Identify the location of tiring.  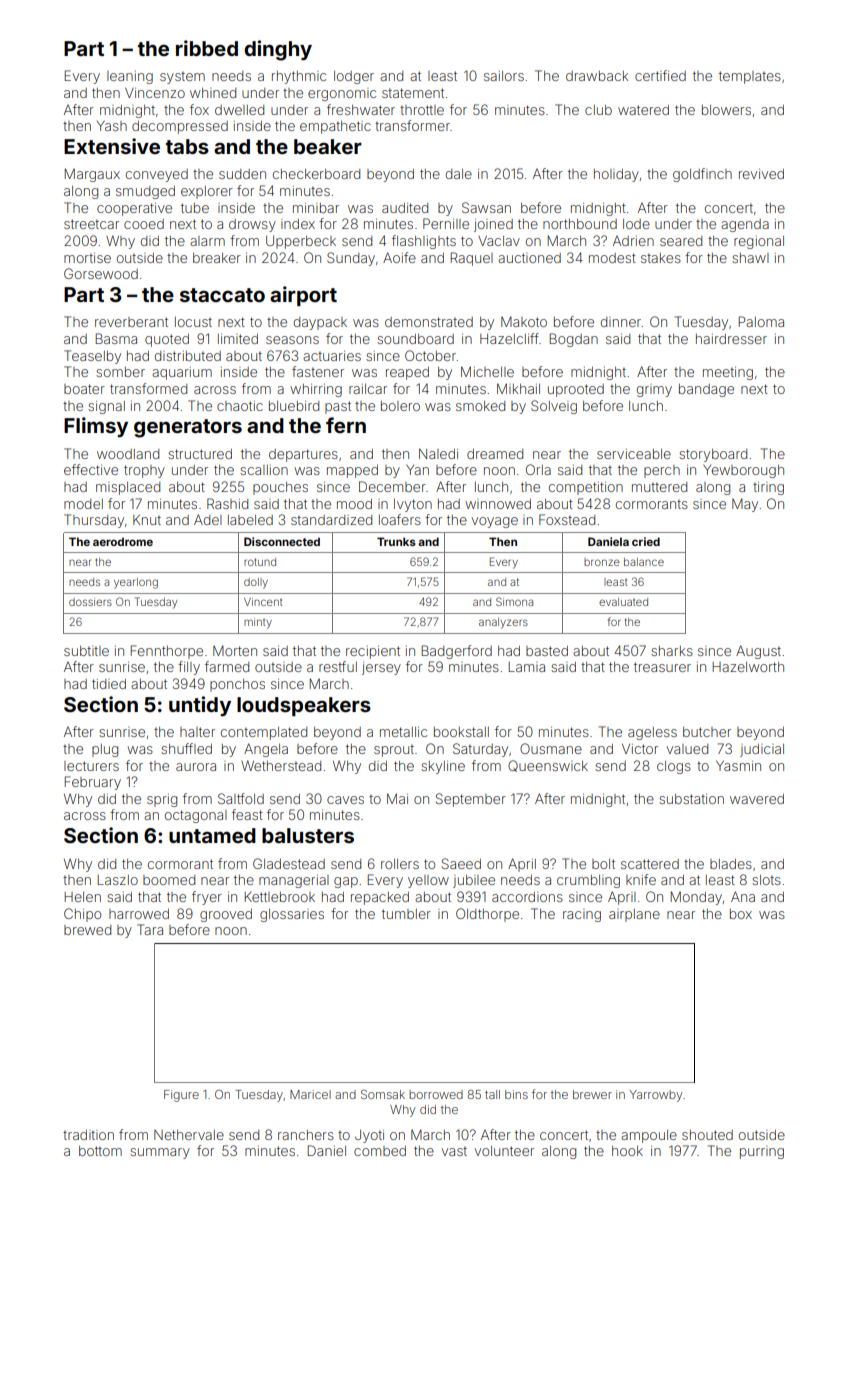
(768, 488).
